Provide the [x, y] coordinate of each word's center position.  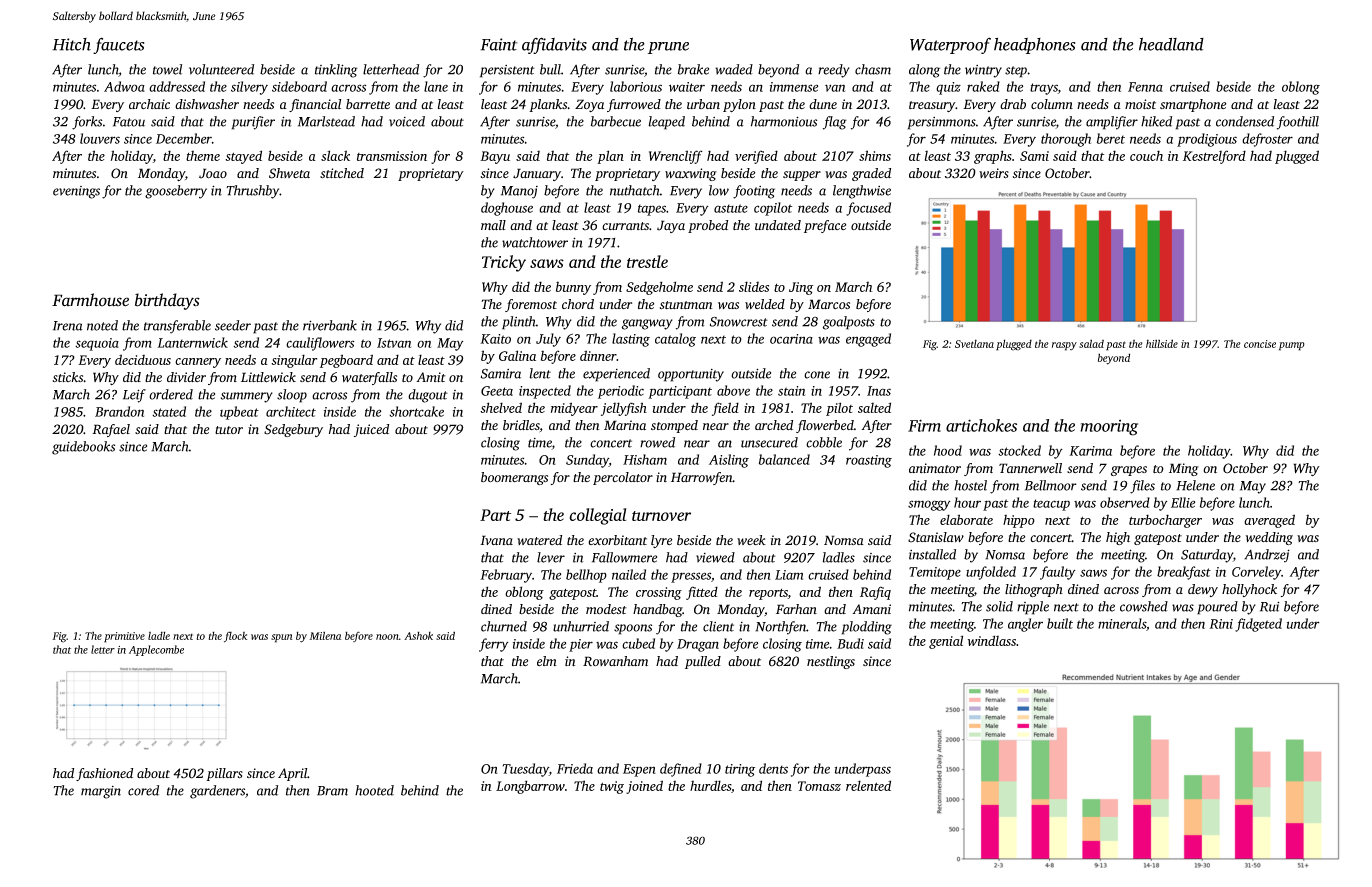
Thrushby [253, 192]
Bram [332, 791]
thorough [1066, 140]
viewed [715, 557]
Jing [801, 288]
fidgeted [1258, 625]
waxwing [691, 174]
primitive [124, 637]
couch [1146, 155]
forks [87, 123]
